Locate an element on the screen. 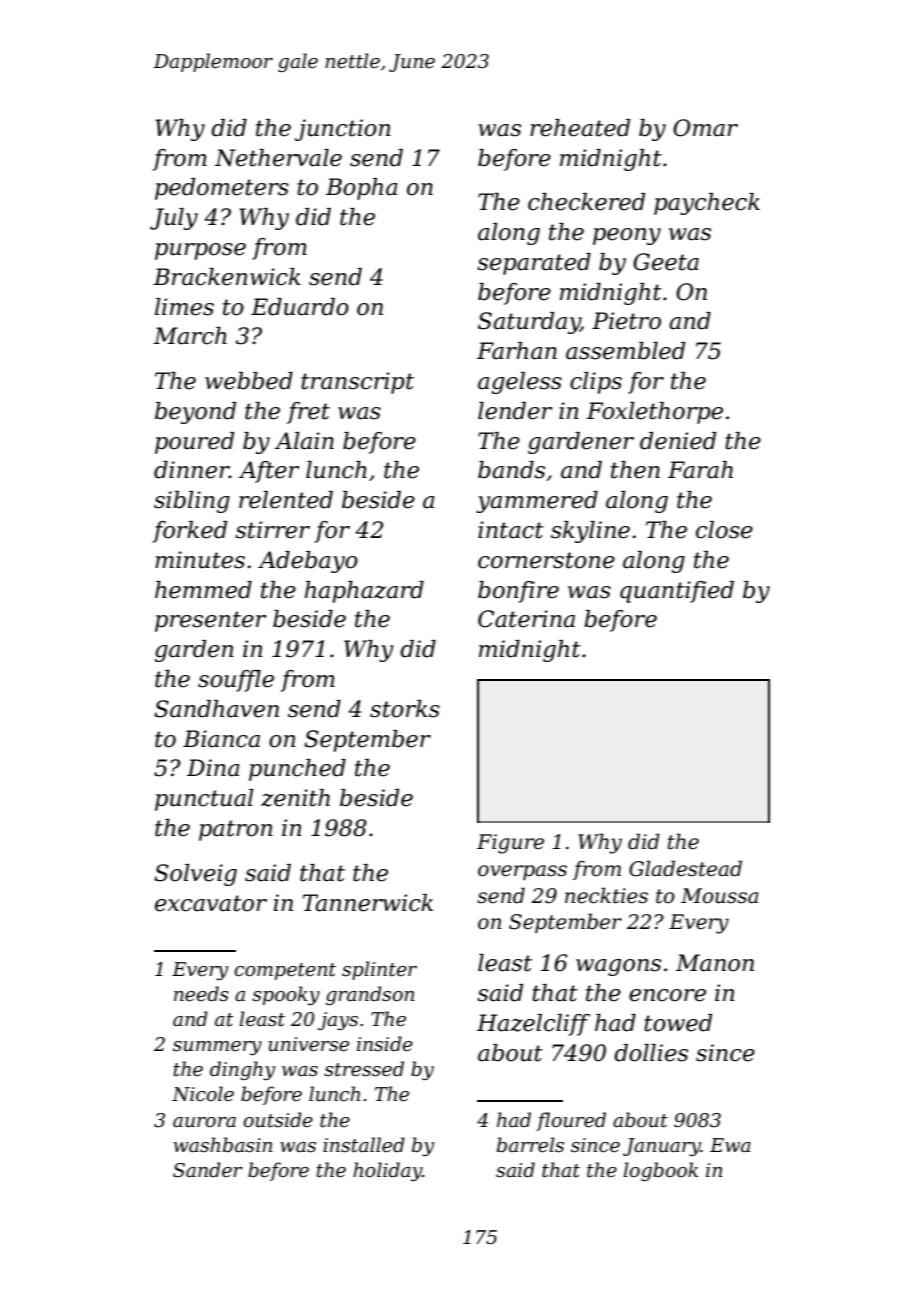 The height and width of the screenshot is (1311, 924). storks is located at coordinates (405, 709).
